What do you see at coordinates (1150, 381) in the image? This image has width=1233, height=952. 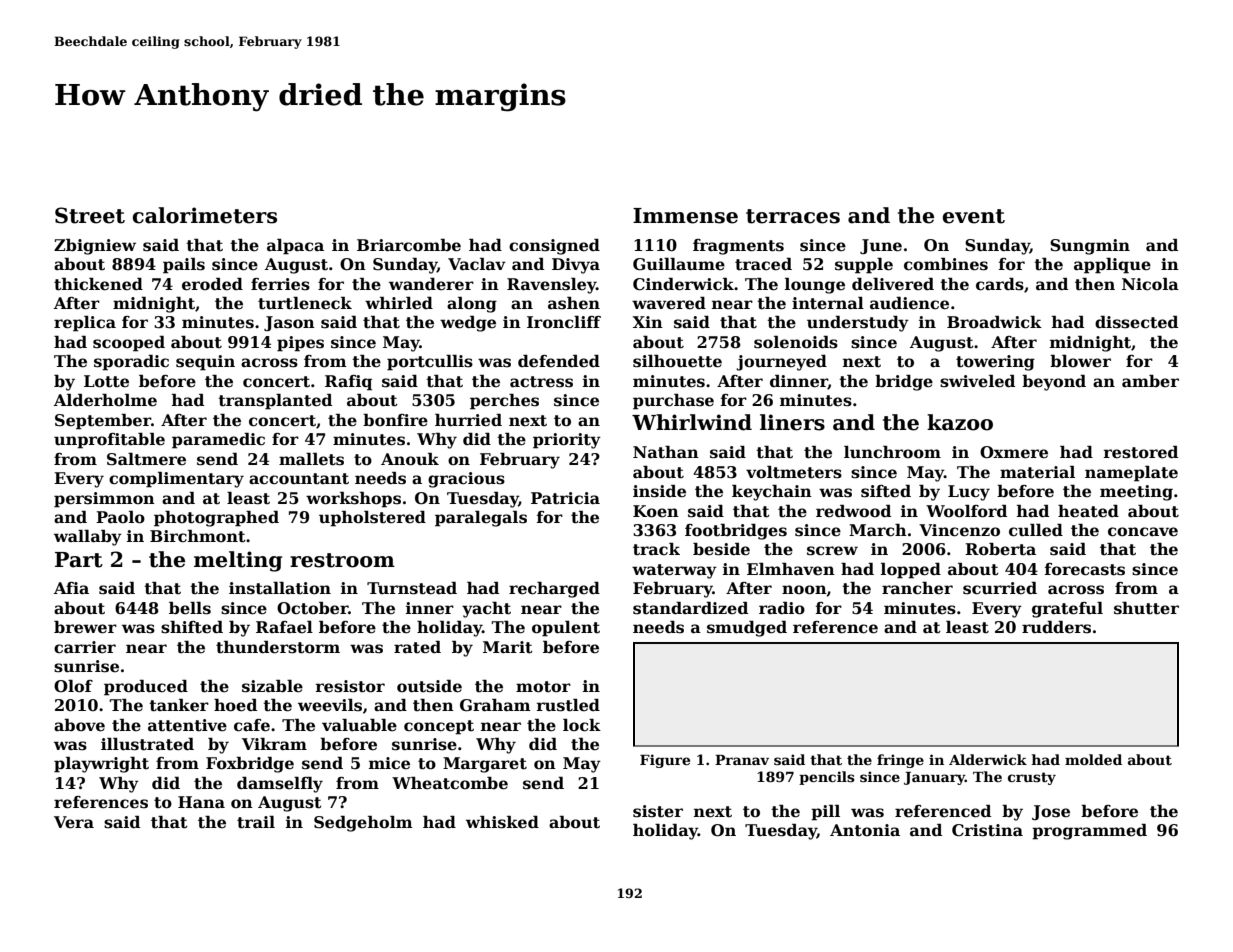 I see `amber` at bounding box center [1150, 381].
